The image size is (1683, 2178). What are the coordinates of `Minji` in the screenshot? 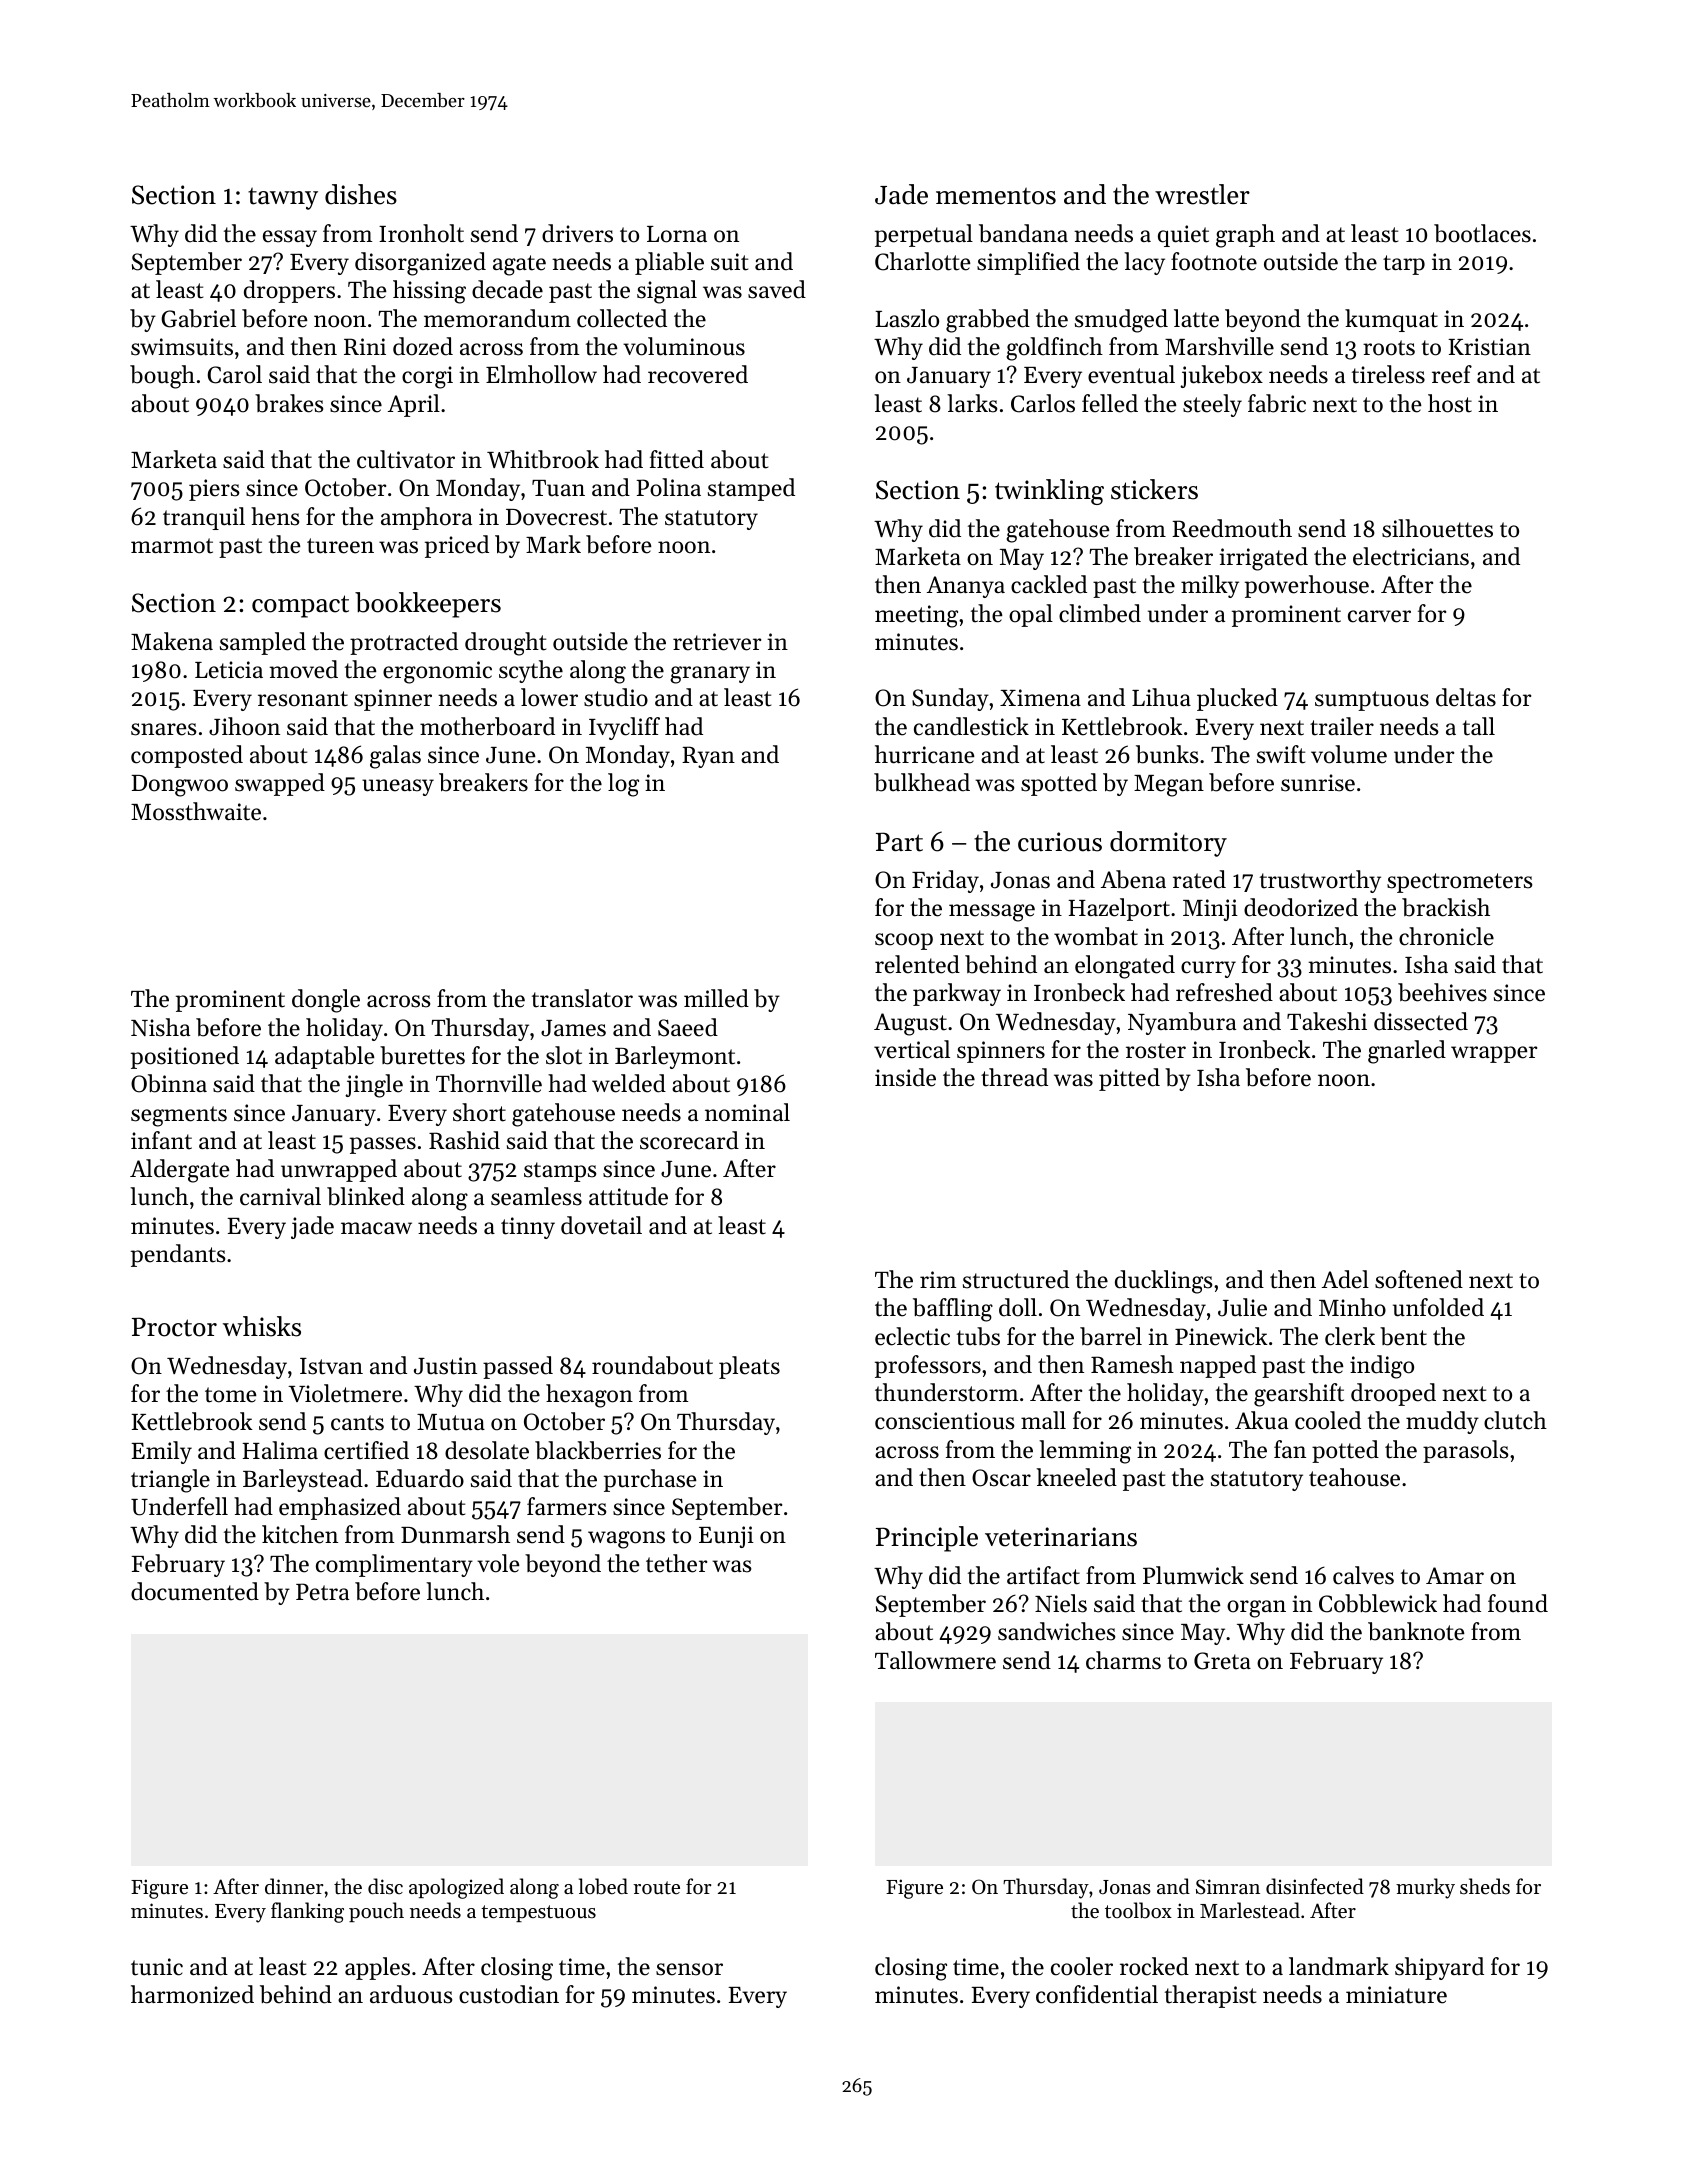 It's located at (1210, 910).
